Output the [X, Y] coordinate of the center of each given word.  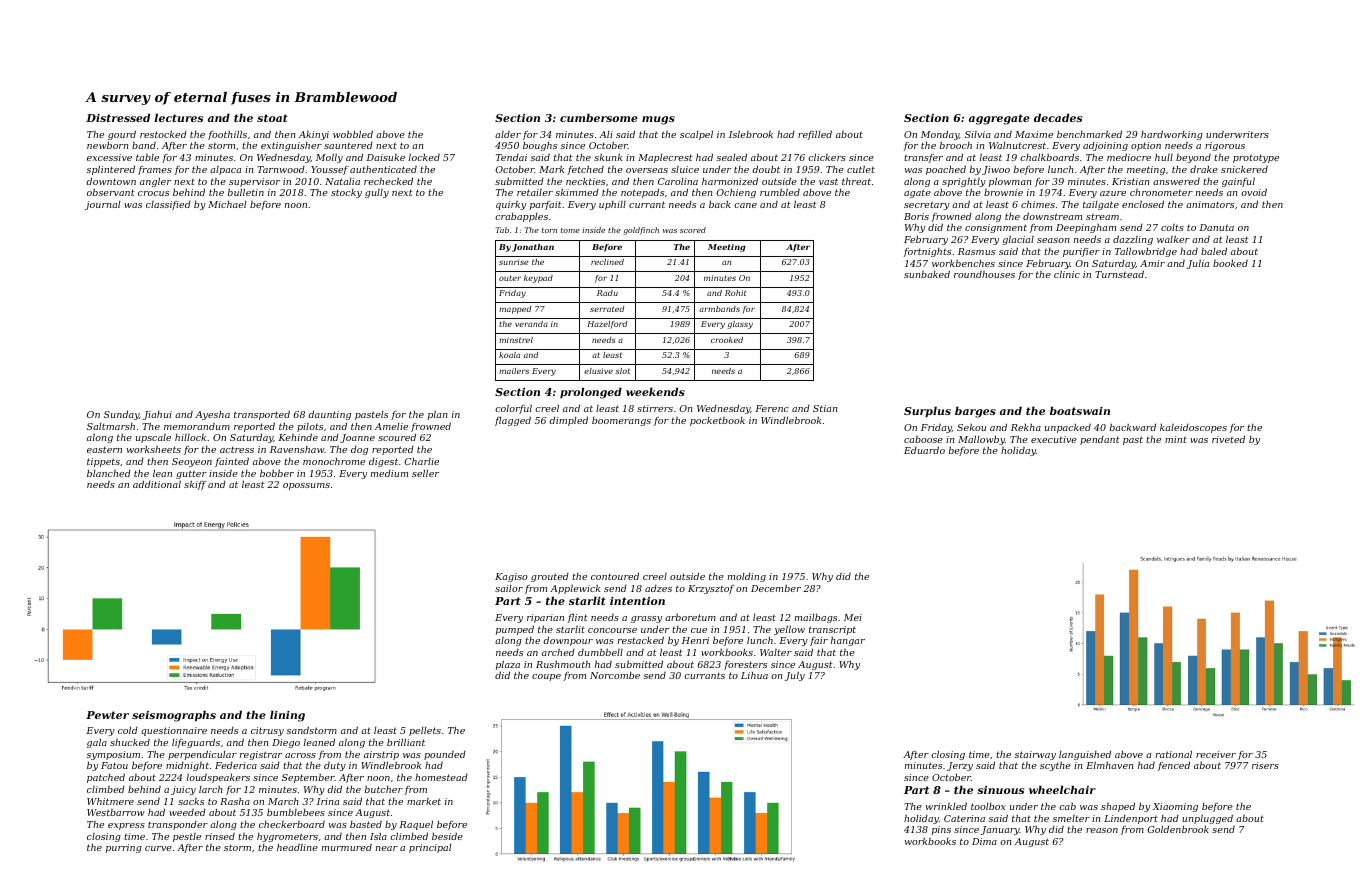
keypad [538, 279]
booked [1230, 263]
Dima [984, 841]
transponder [178, 825]
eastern [104, 449]
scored [693, 230]
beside [447, 836]
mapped [515, 310]
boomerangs [621, 421]
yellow [789, 630]
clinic [1067, 274]
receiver [1216, 754]
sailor [509, 588]
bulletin [246, 192]
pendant [1100, 440]
